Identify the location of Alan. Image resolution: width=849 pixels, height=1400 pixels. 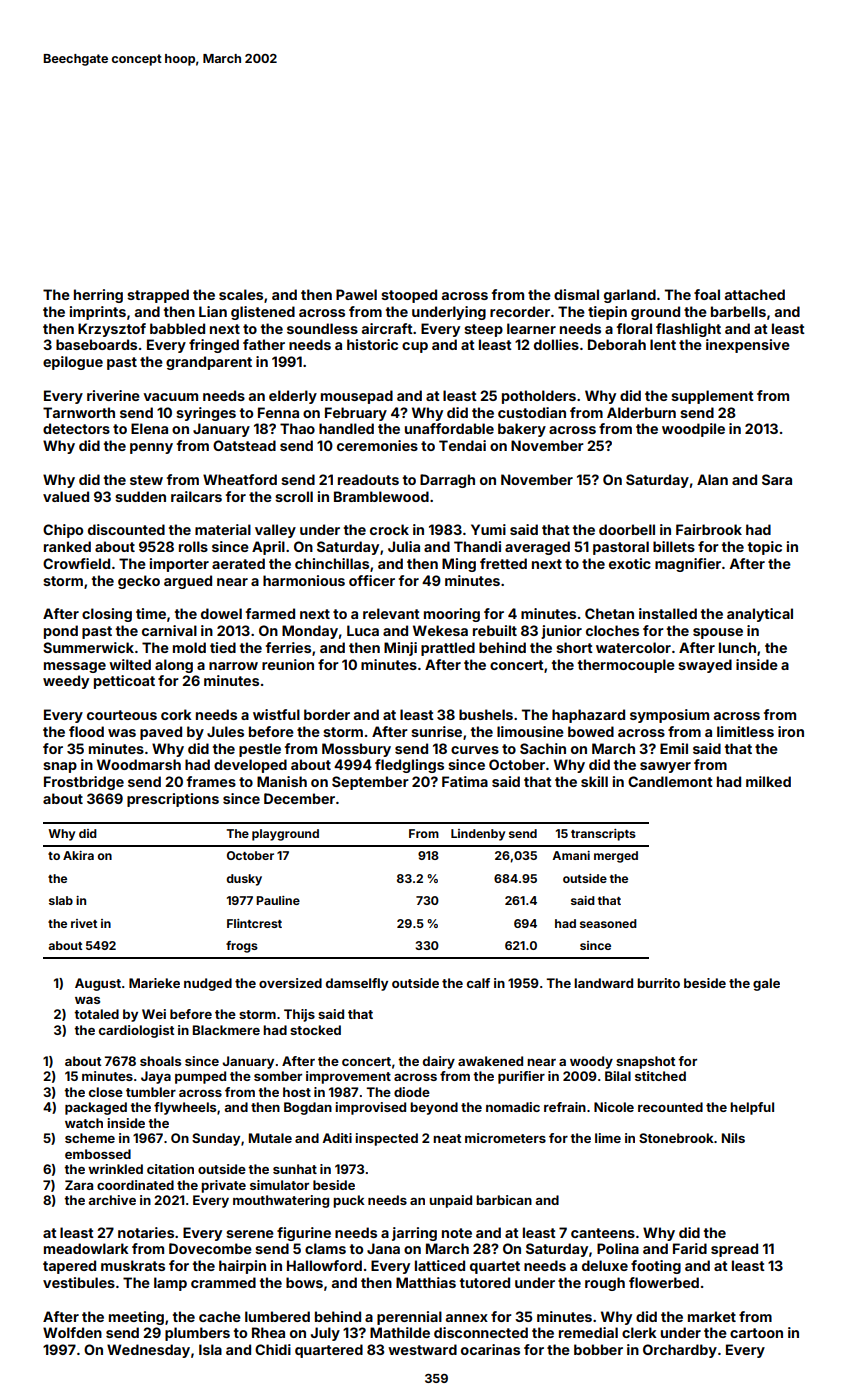
(712, 479).
